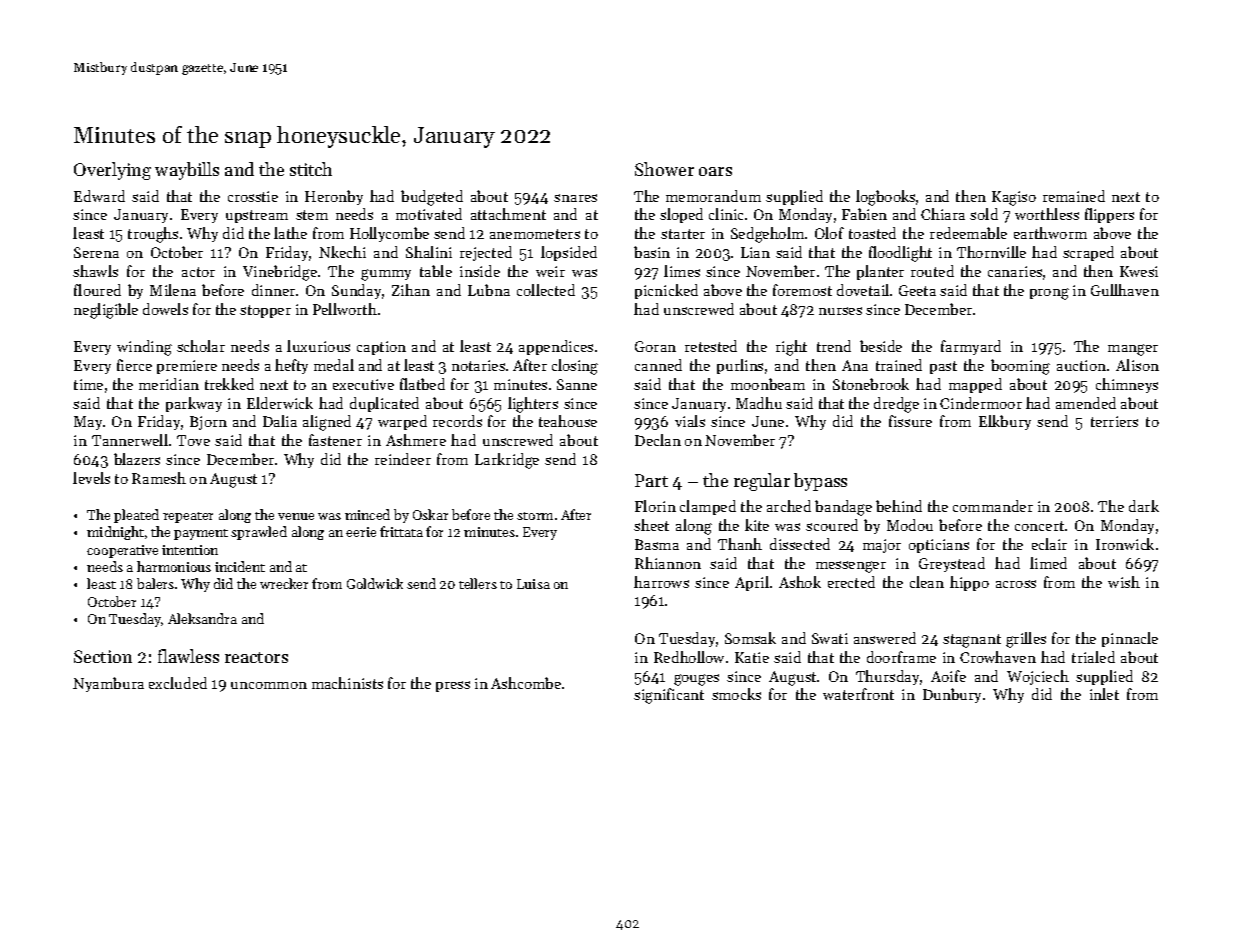  I want to click on oars, so click(715, 171).
